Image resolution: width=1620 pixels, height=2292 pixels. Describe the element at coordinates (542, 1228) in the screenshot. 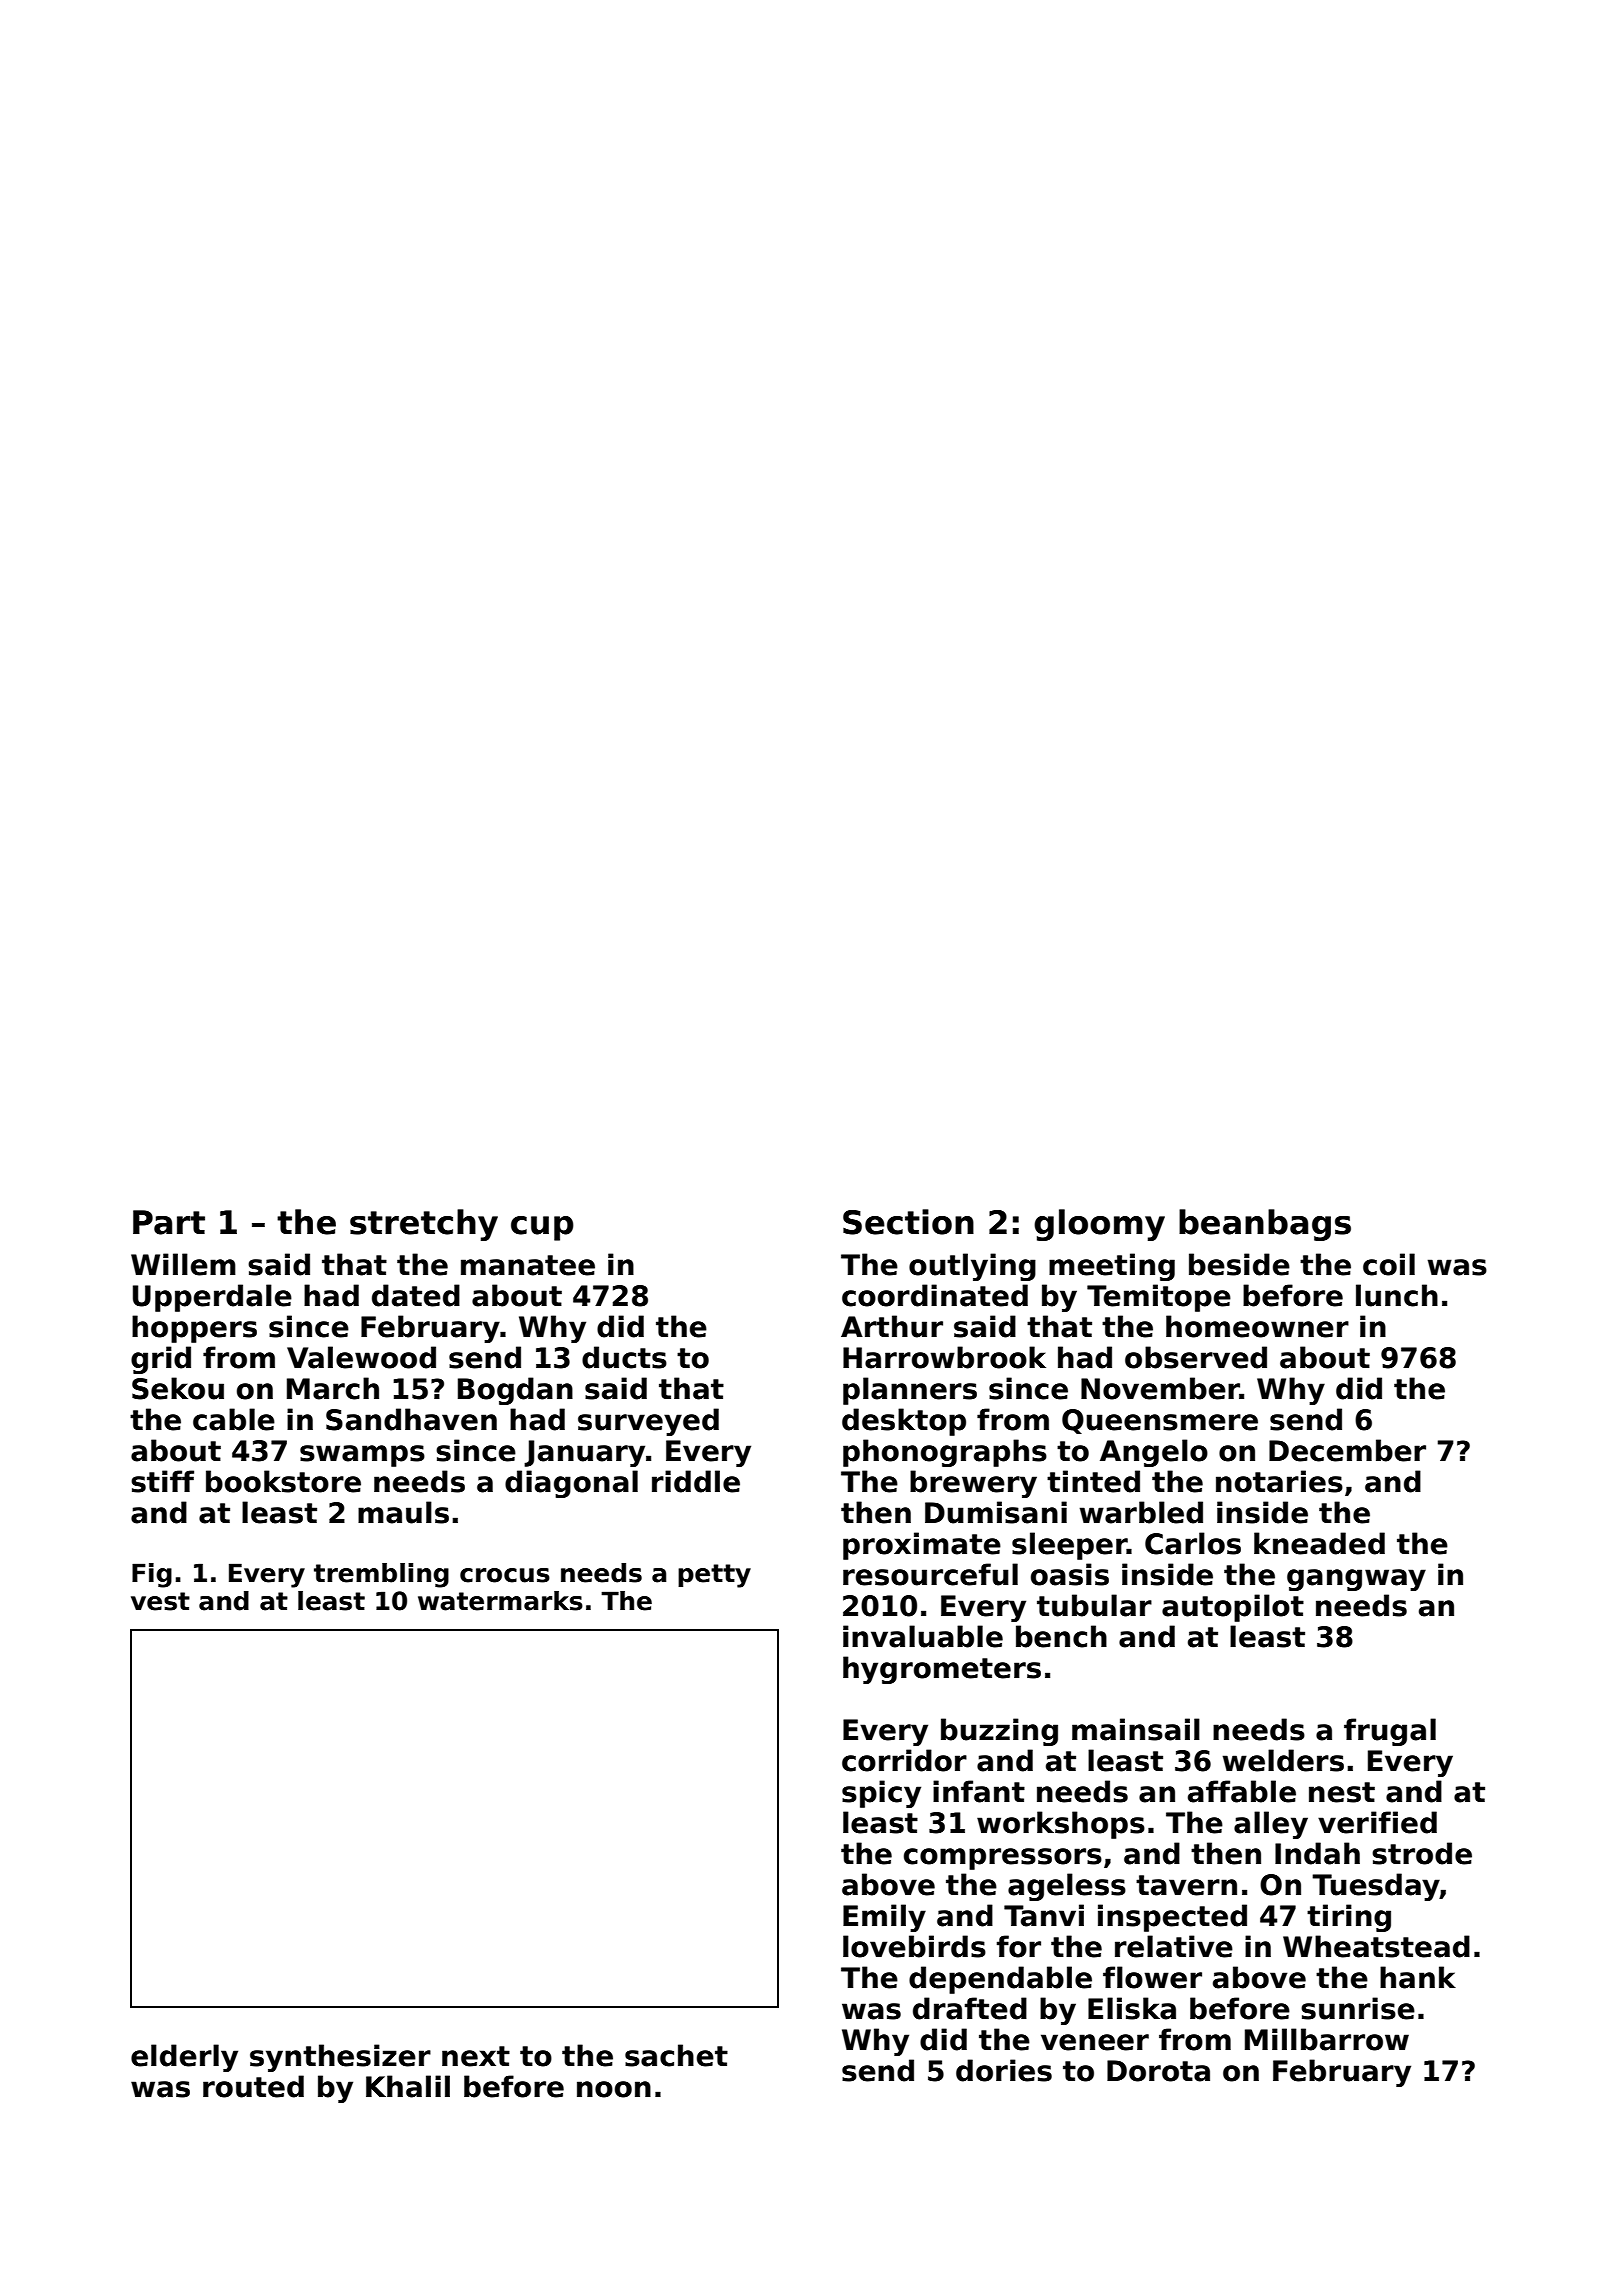

I see `cup` at that location.
